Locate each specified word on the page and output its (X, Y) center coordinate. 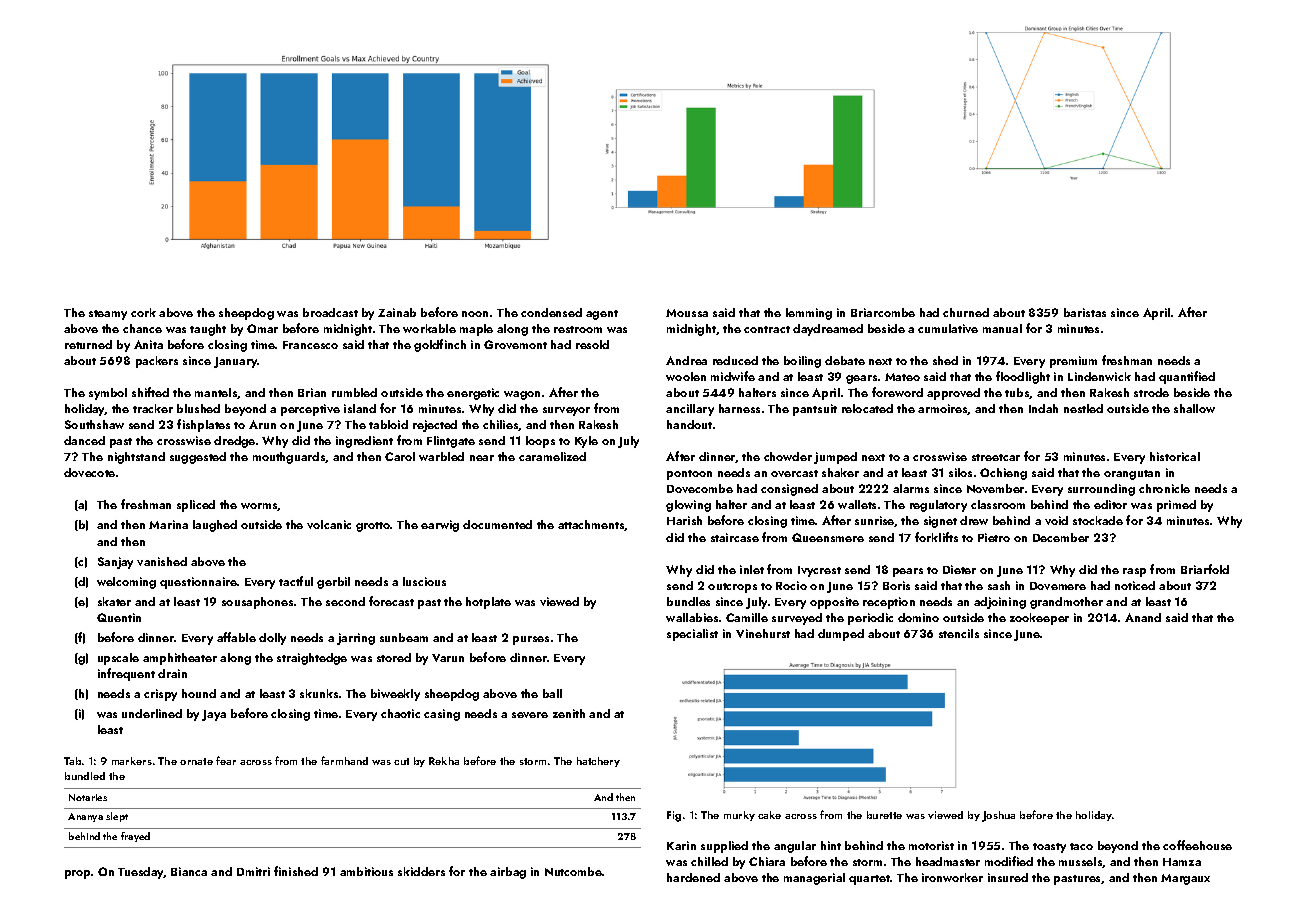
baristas (1085, 312)
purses (531, 640)
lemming (809, 314)
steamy (108, 315)
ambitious (366, 871)
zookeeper (1039, 619)
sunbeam (404, 637)
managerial (814, 879)
